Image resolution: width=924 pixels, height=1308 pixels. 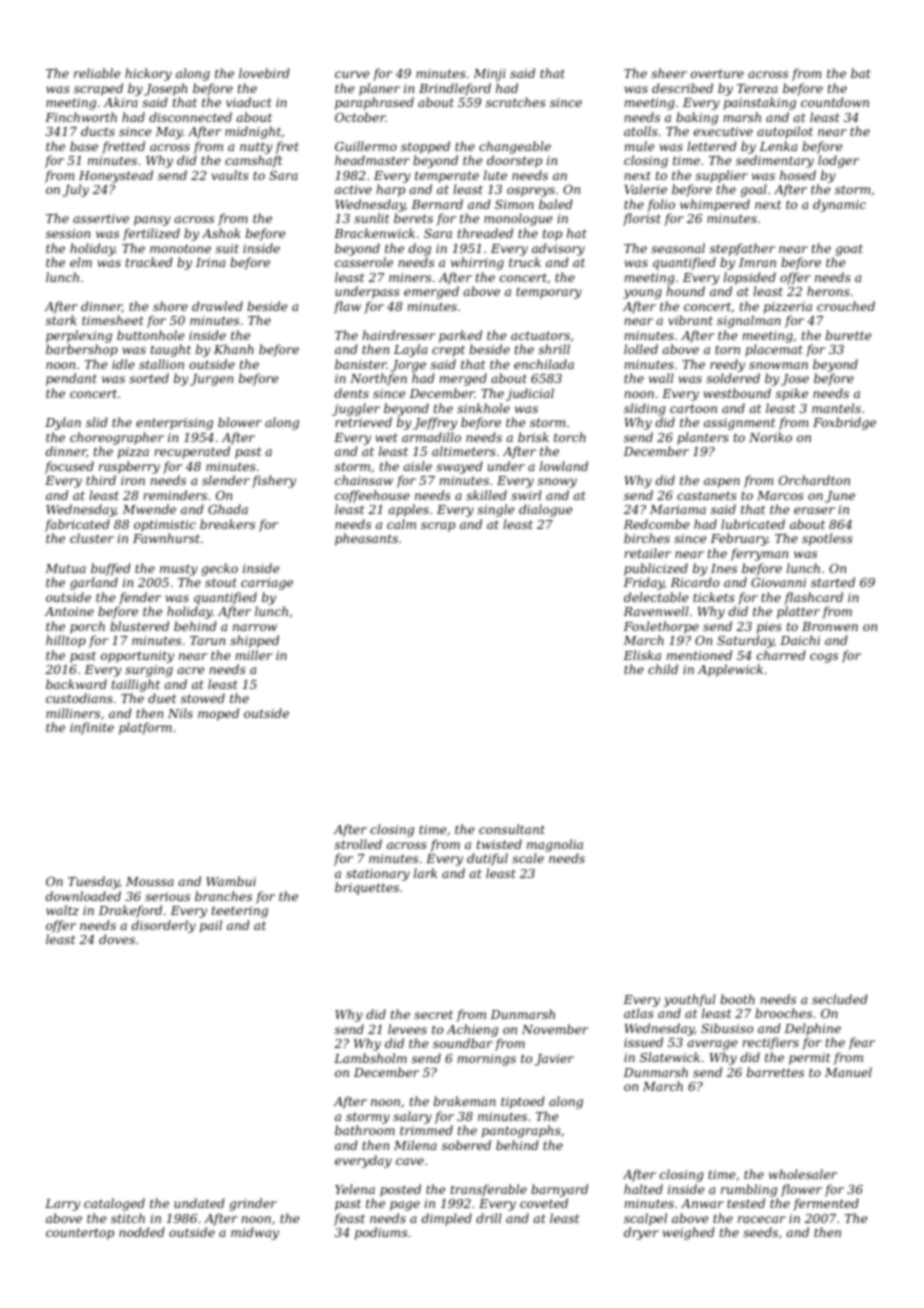 I want to click on pansy, so click(x=152, y=221).
